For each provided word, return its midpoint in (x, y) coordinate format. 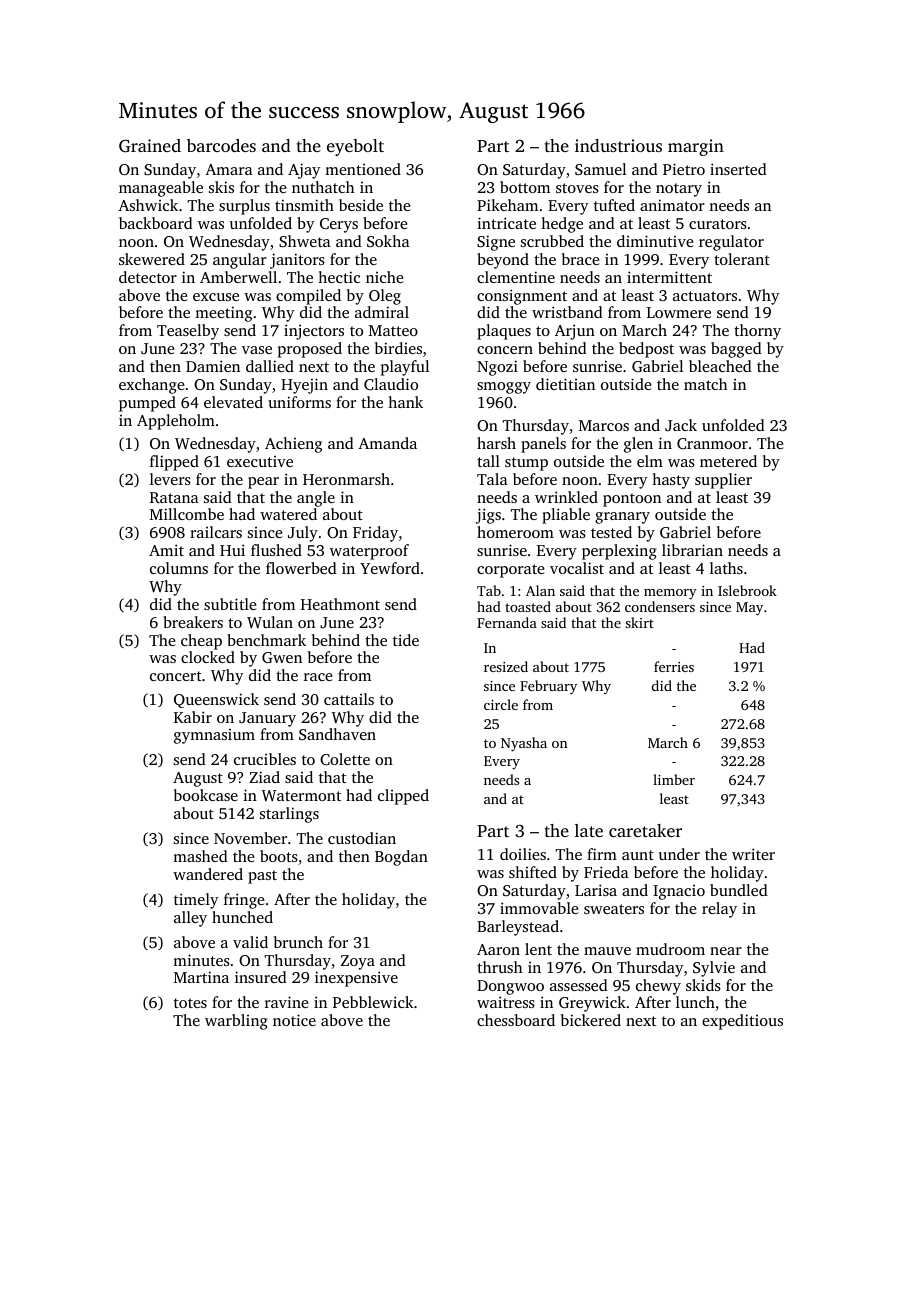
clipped (403, 797)
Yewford (390, 568)
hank (405, 402)
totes (190, 1003)
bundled (739, 890)
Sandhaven (337, 734)
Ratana (174, 497)
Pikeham (507, 205)
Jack (681, 425)
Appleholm (176, 422)
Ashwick (148, 205)
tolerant (742, 259)
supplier (723, 481)
